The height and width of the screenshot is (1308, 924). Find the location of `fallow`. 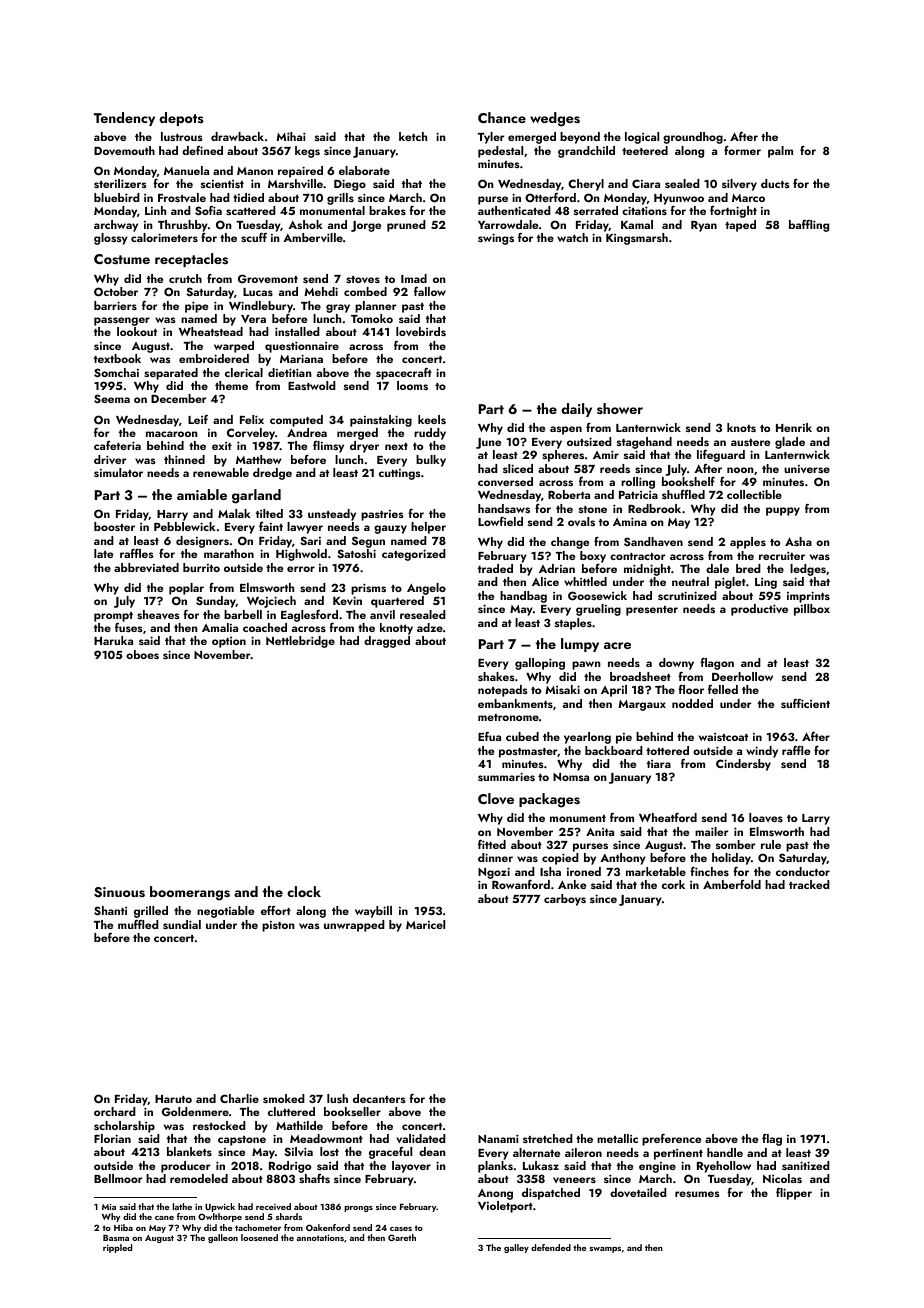

fallow is located at coordinates (430, 291).
